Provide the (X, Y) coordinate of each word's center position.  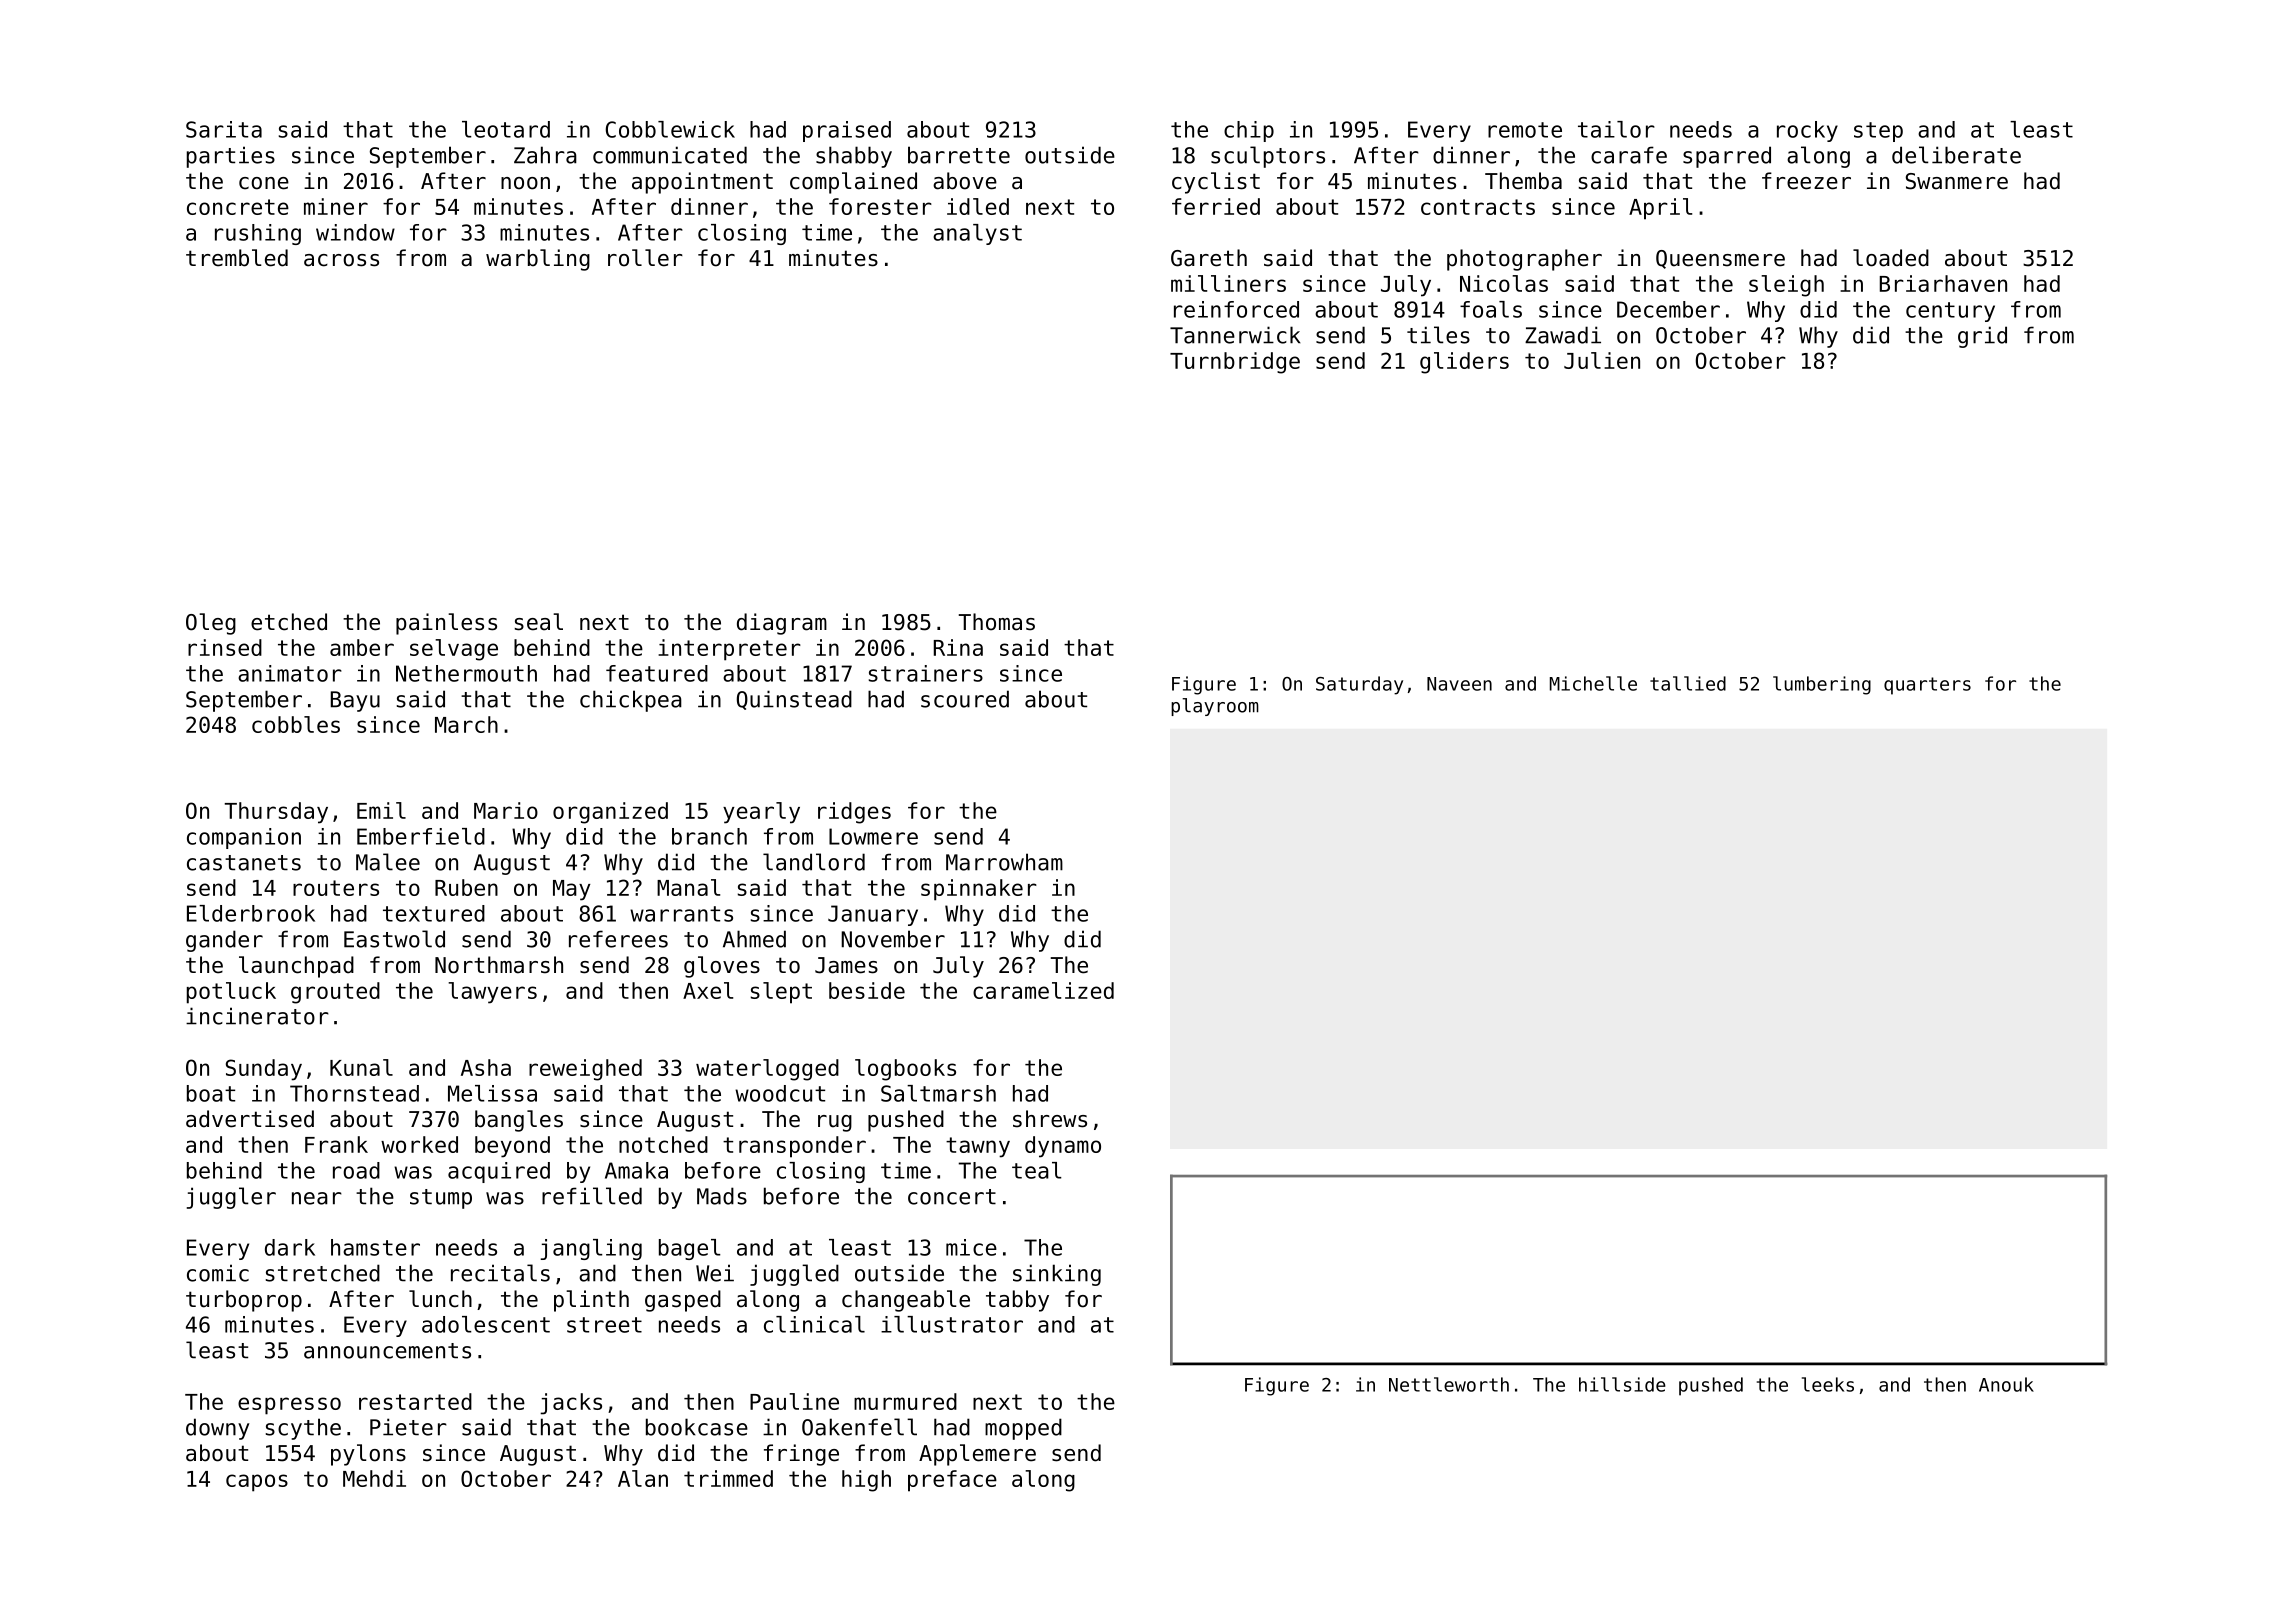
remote (1525, 130)
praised (847, 131)
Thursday (276, 813)
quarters (1927, 686)
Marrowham (1004, 862)
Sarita (224, 129)
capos (257, 1483)
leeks (1828, 1384)
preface (952, 1481)
